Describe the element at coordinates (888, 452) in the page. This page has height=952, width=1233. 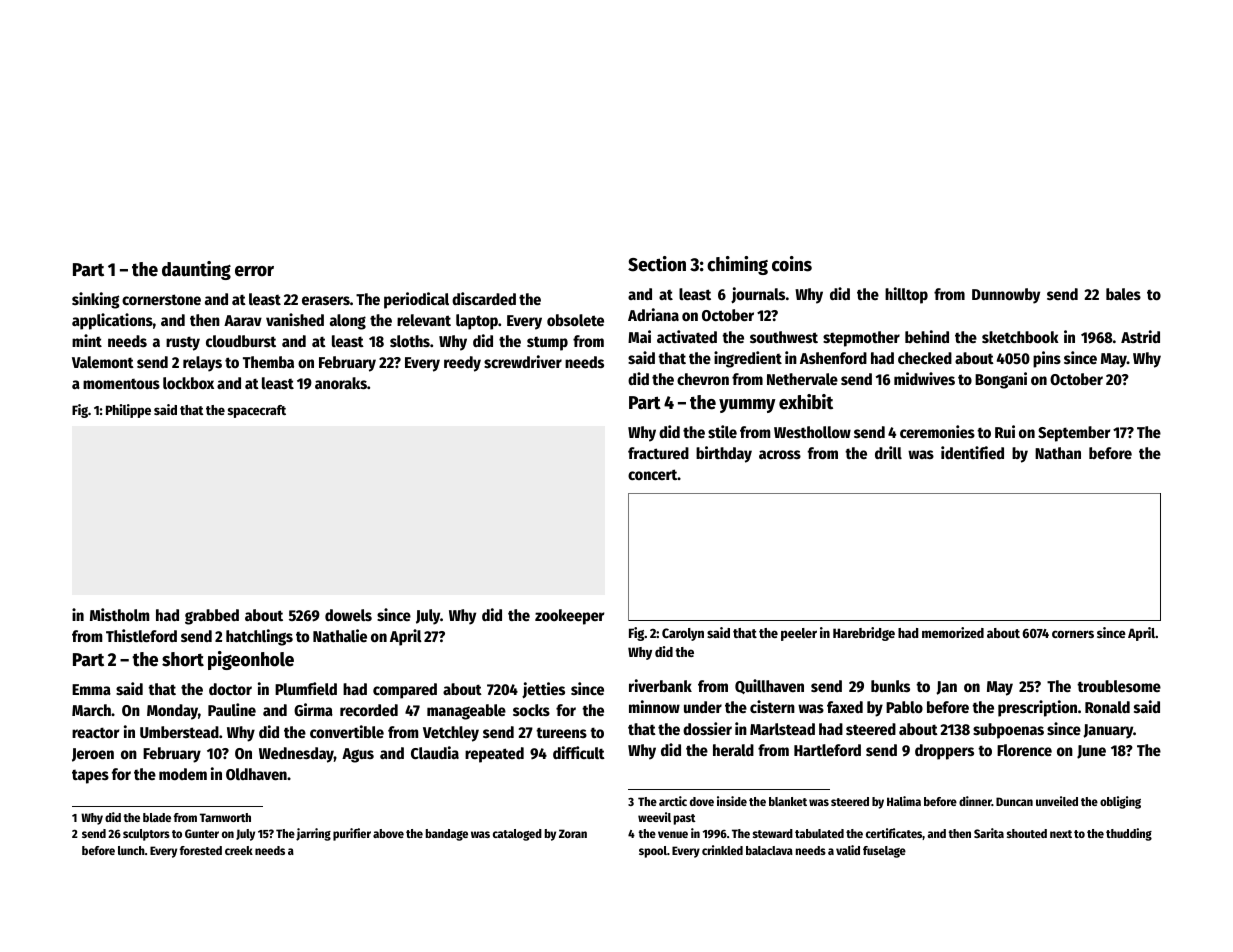
I see `drill` at that location.
